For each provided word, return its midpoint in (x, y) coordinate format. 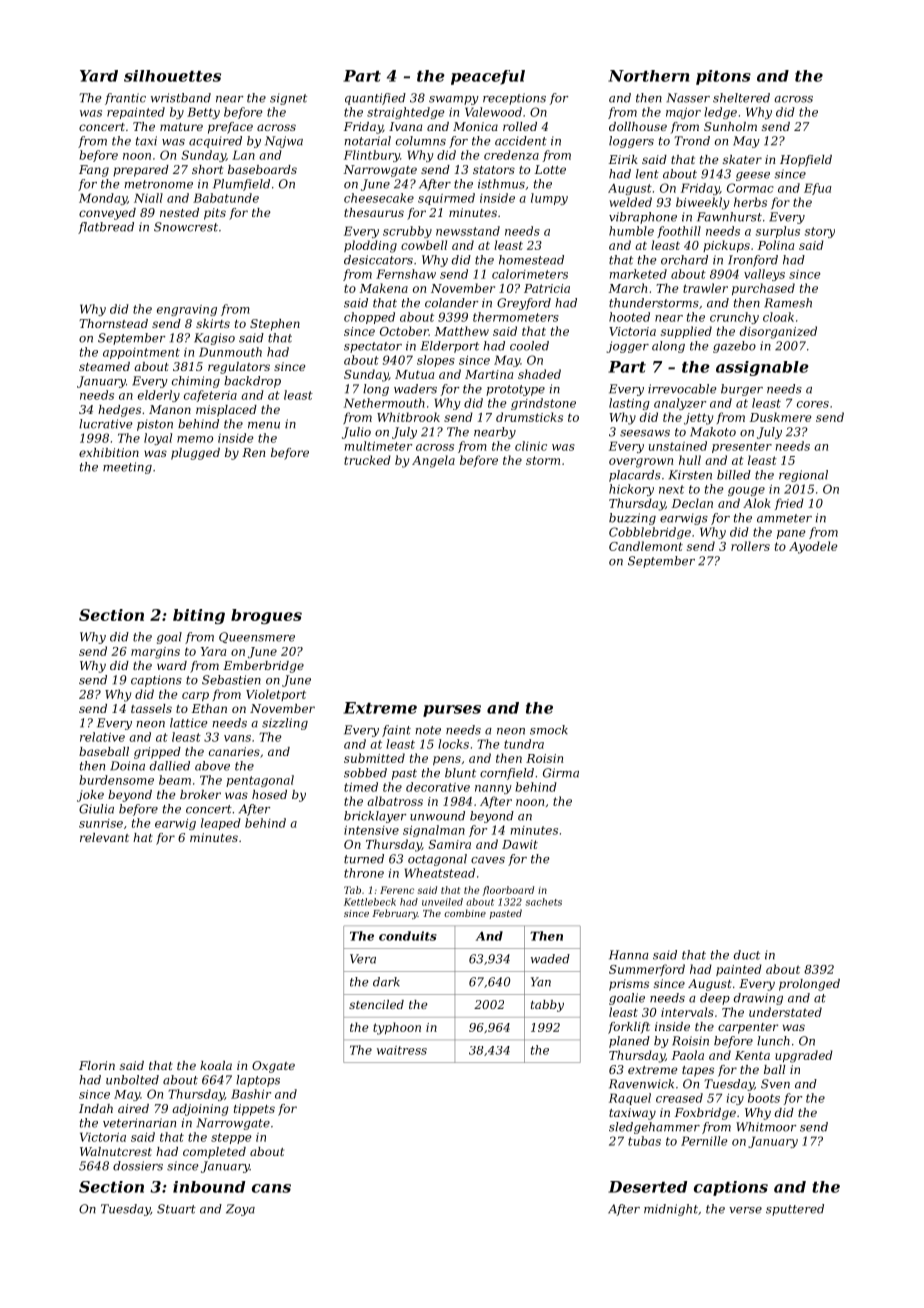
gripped (157, 753)
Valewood (493, 112)
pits (215, 214)
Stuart (176, 1209)
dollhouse (638, 126)
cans (271, 1188)
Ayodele (813, 547)
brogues (266, 616)
